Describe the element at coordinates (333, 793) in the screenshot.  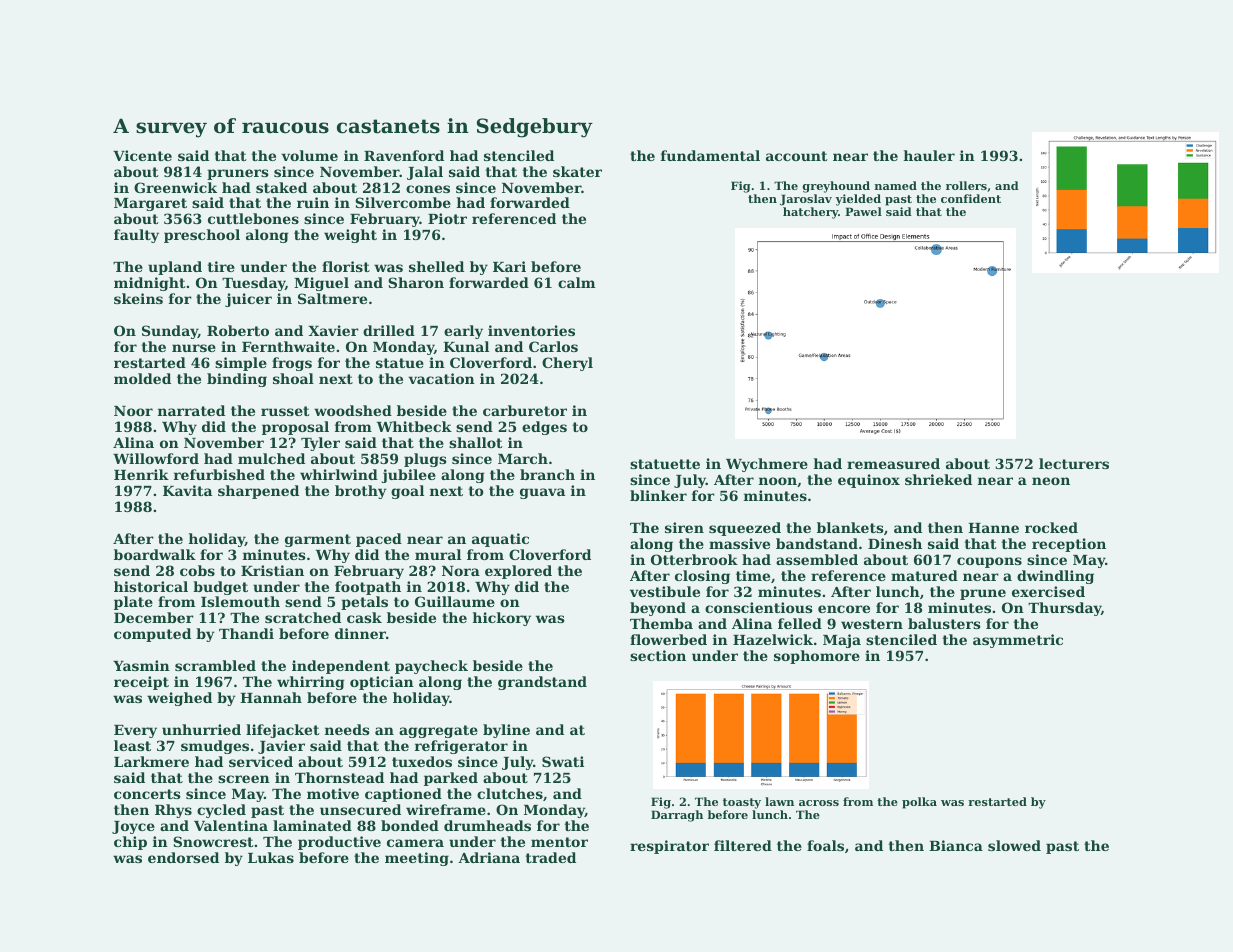
I see `motive` at that location.
